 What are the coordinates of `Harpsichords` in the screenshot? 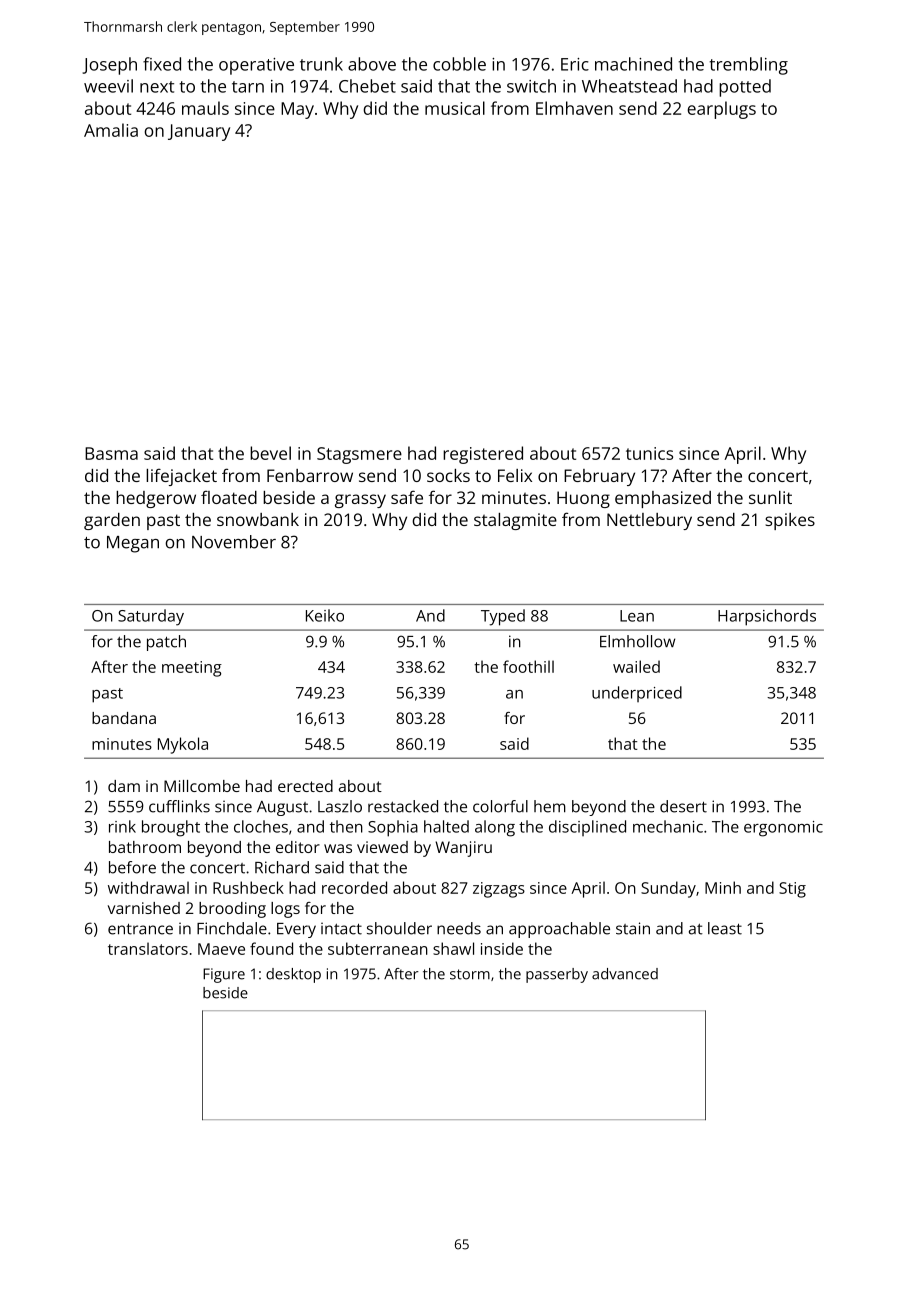 It's located at (767, 617).
